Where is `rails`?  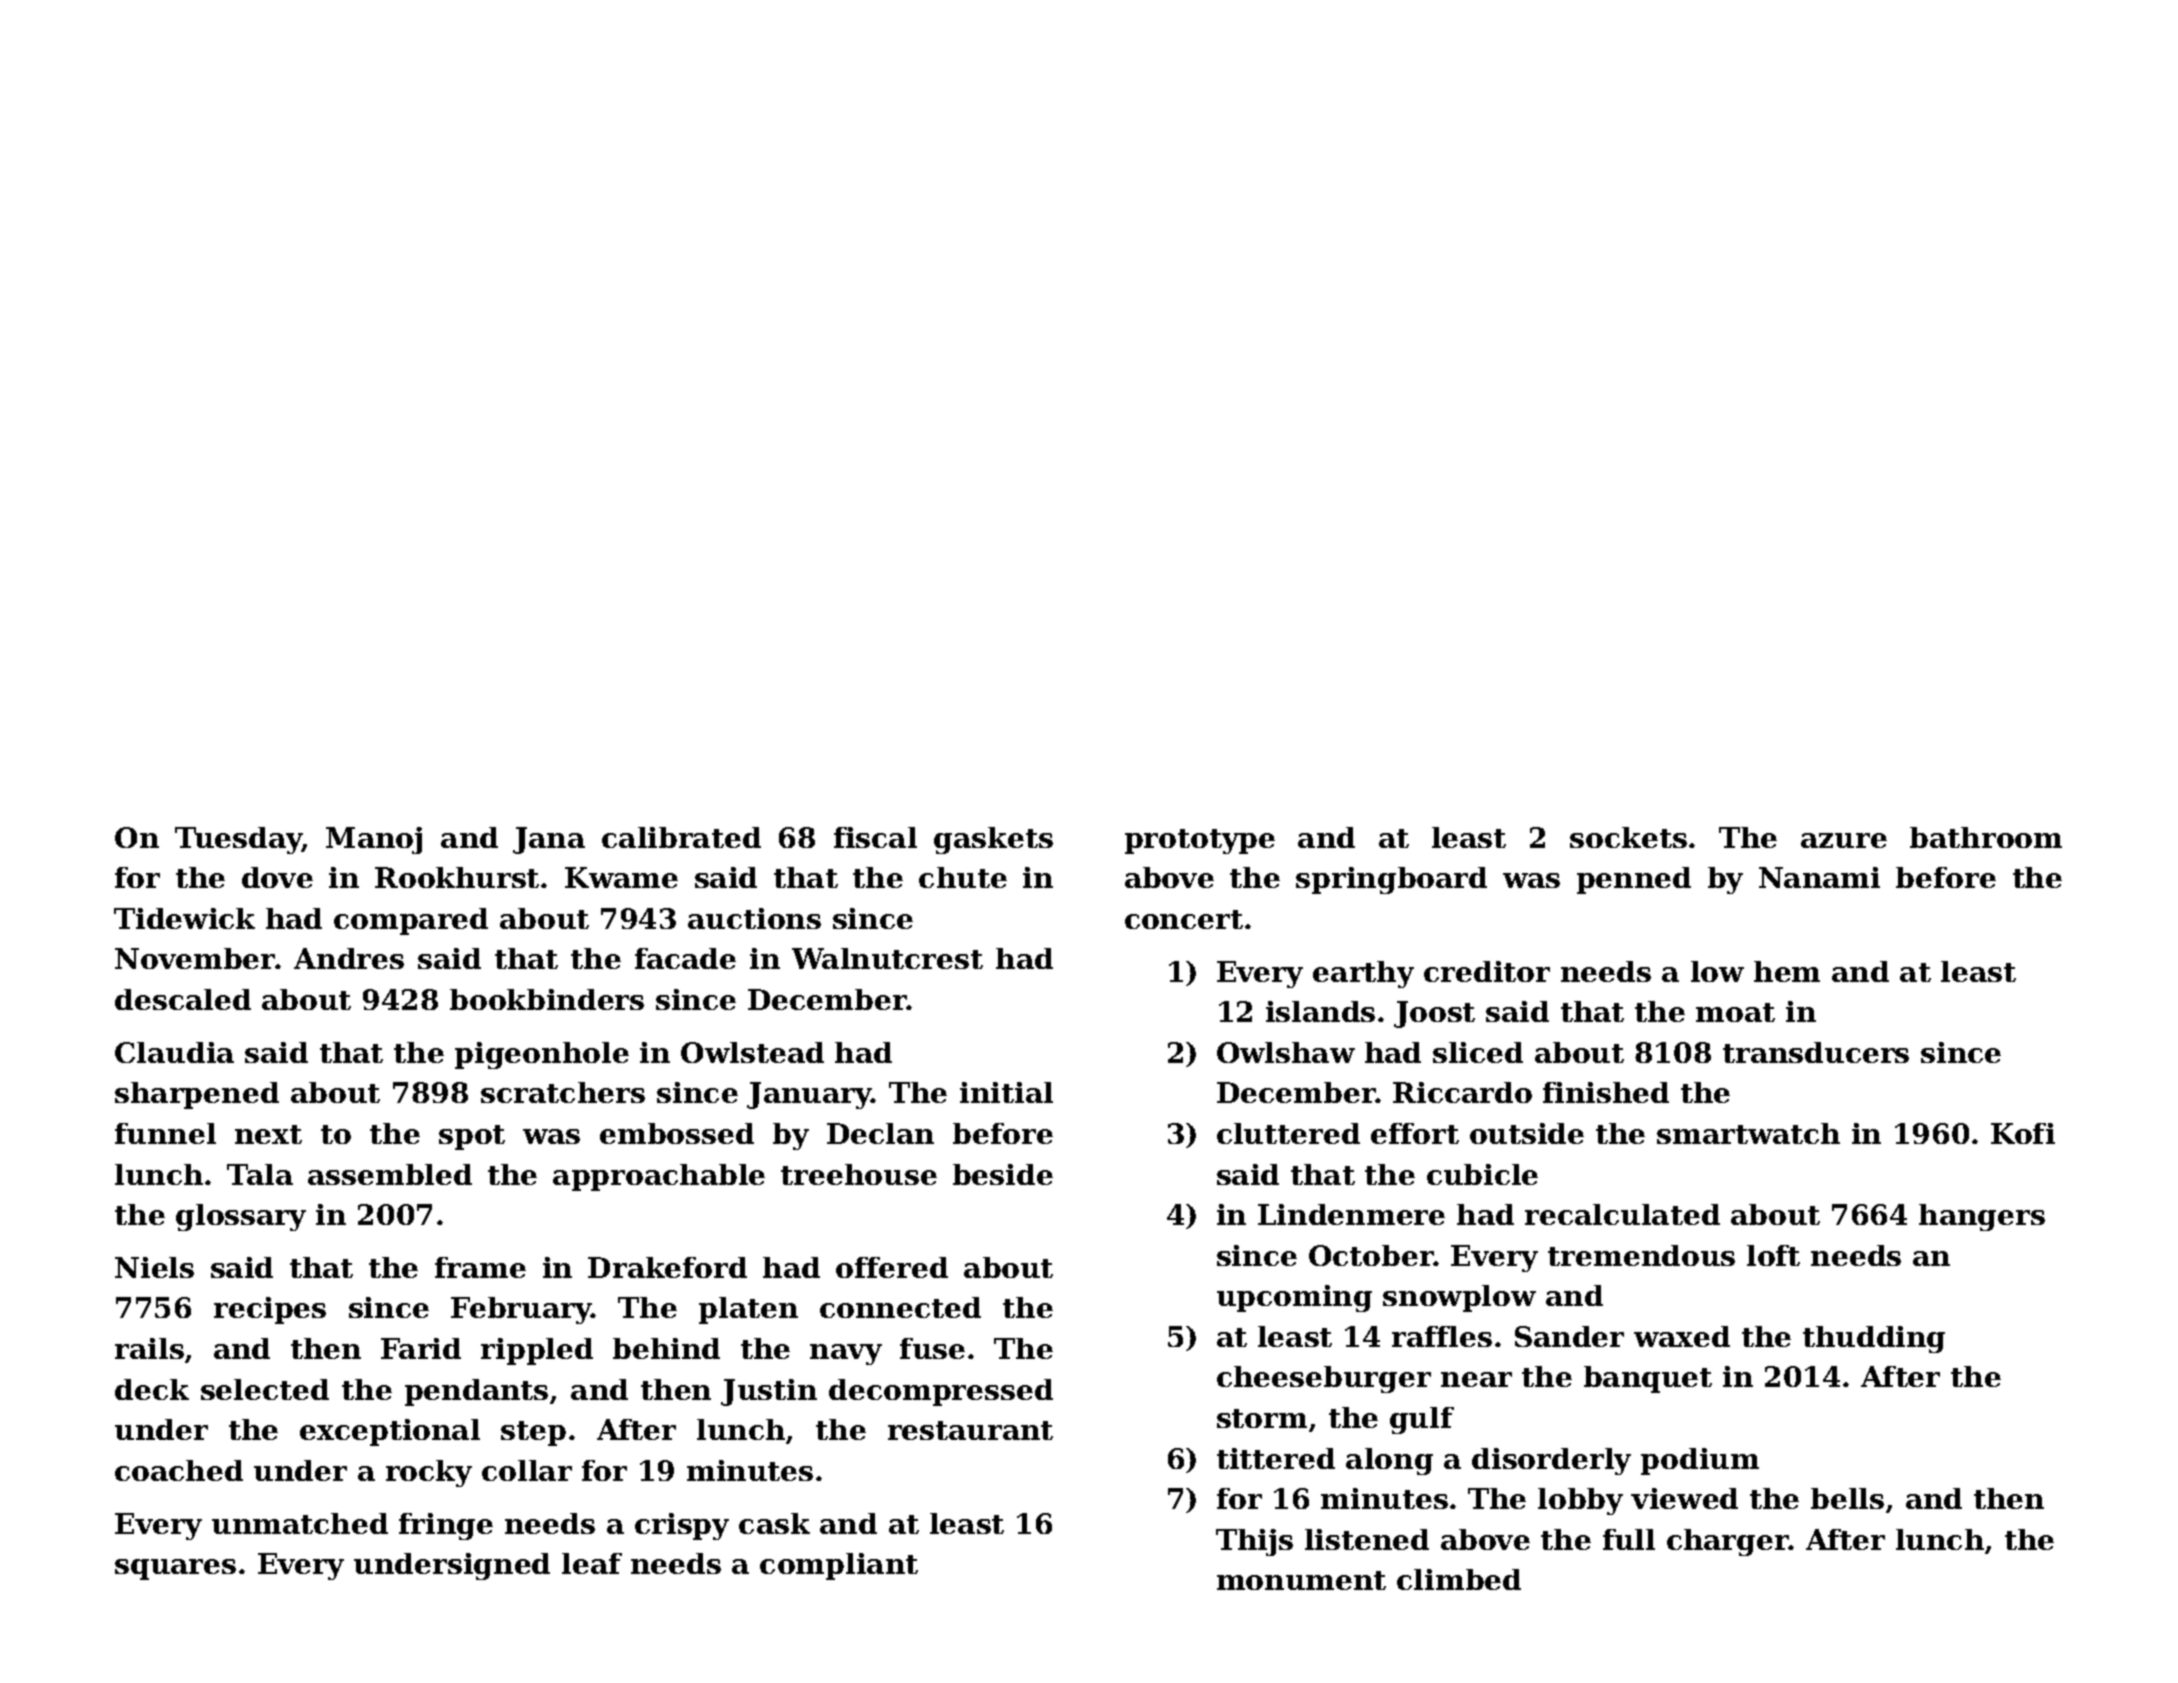 rails is located at coordinates (149, 1348).
